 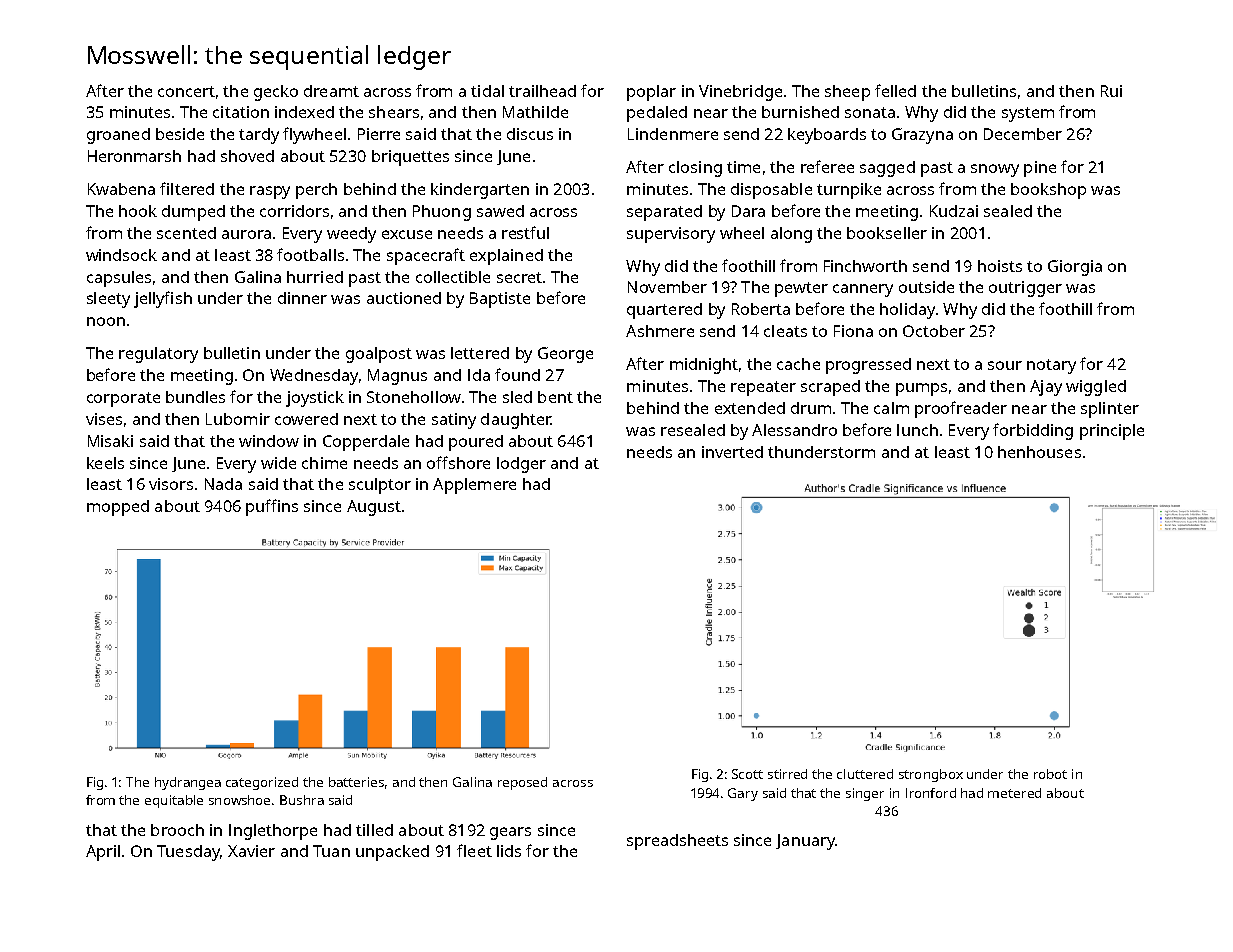 What do you see at coordinates (787, 774) in the screenshot?
I see `stirred` at bounding box center [787, 774].
